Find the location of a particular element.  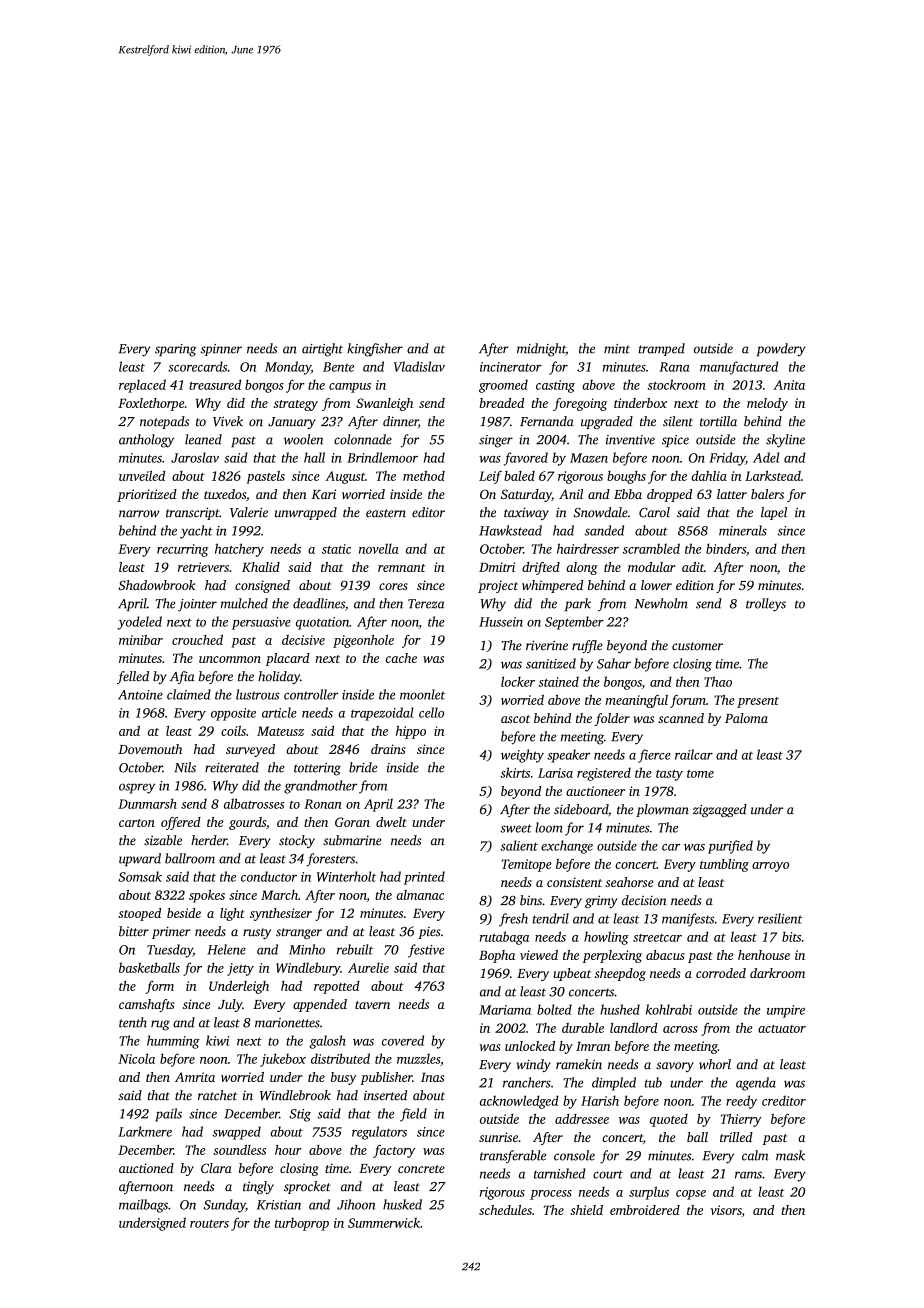

cores is located at coordinates (393, 586).
